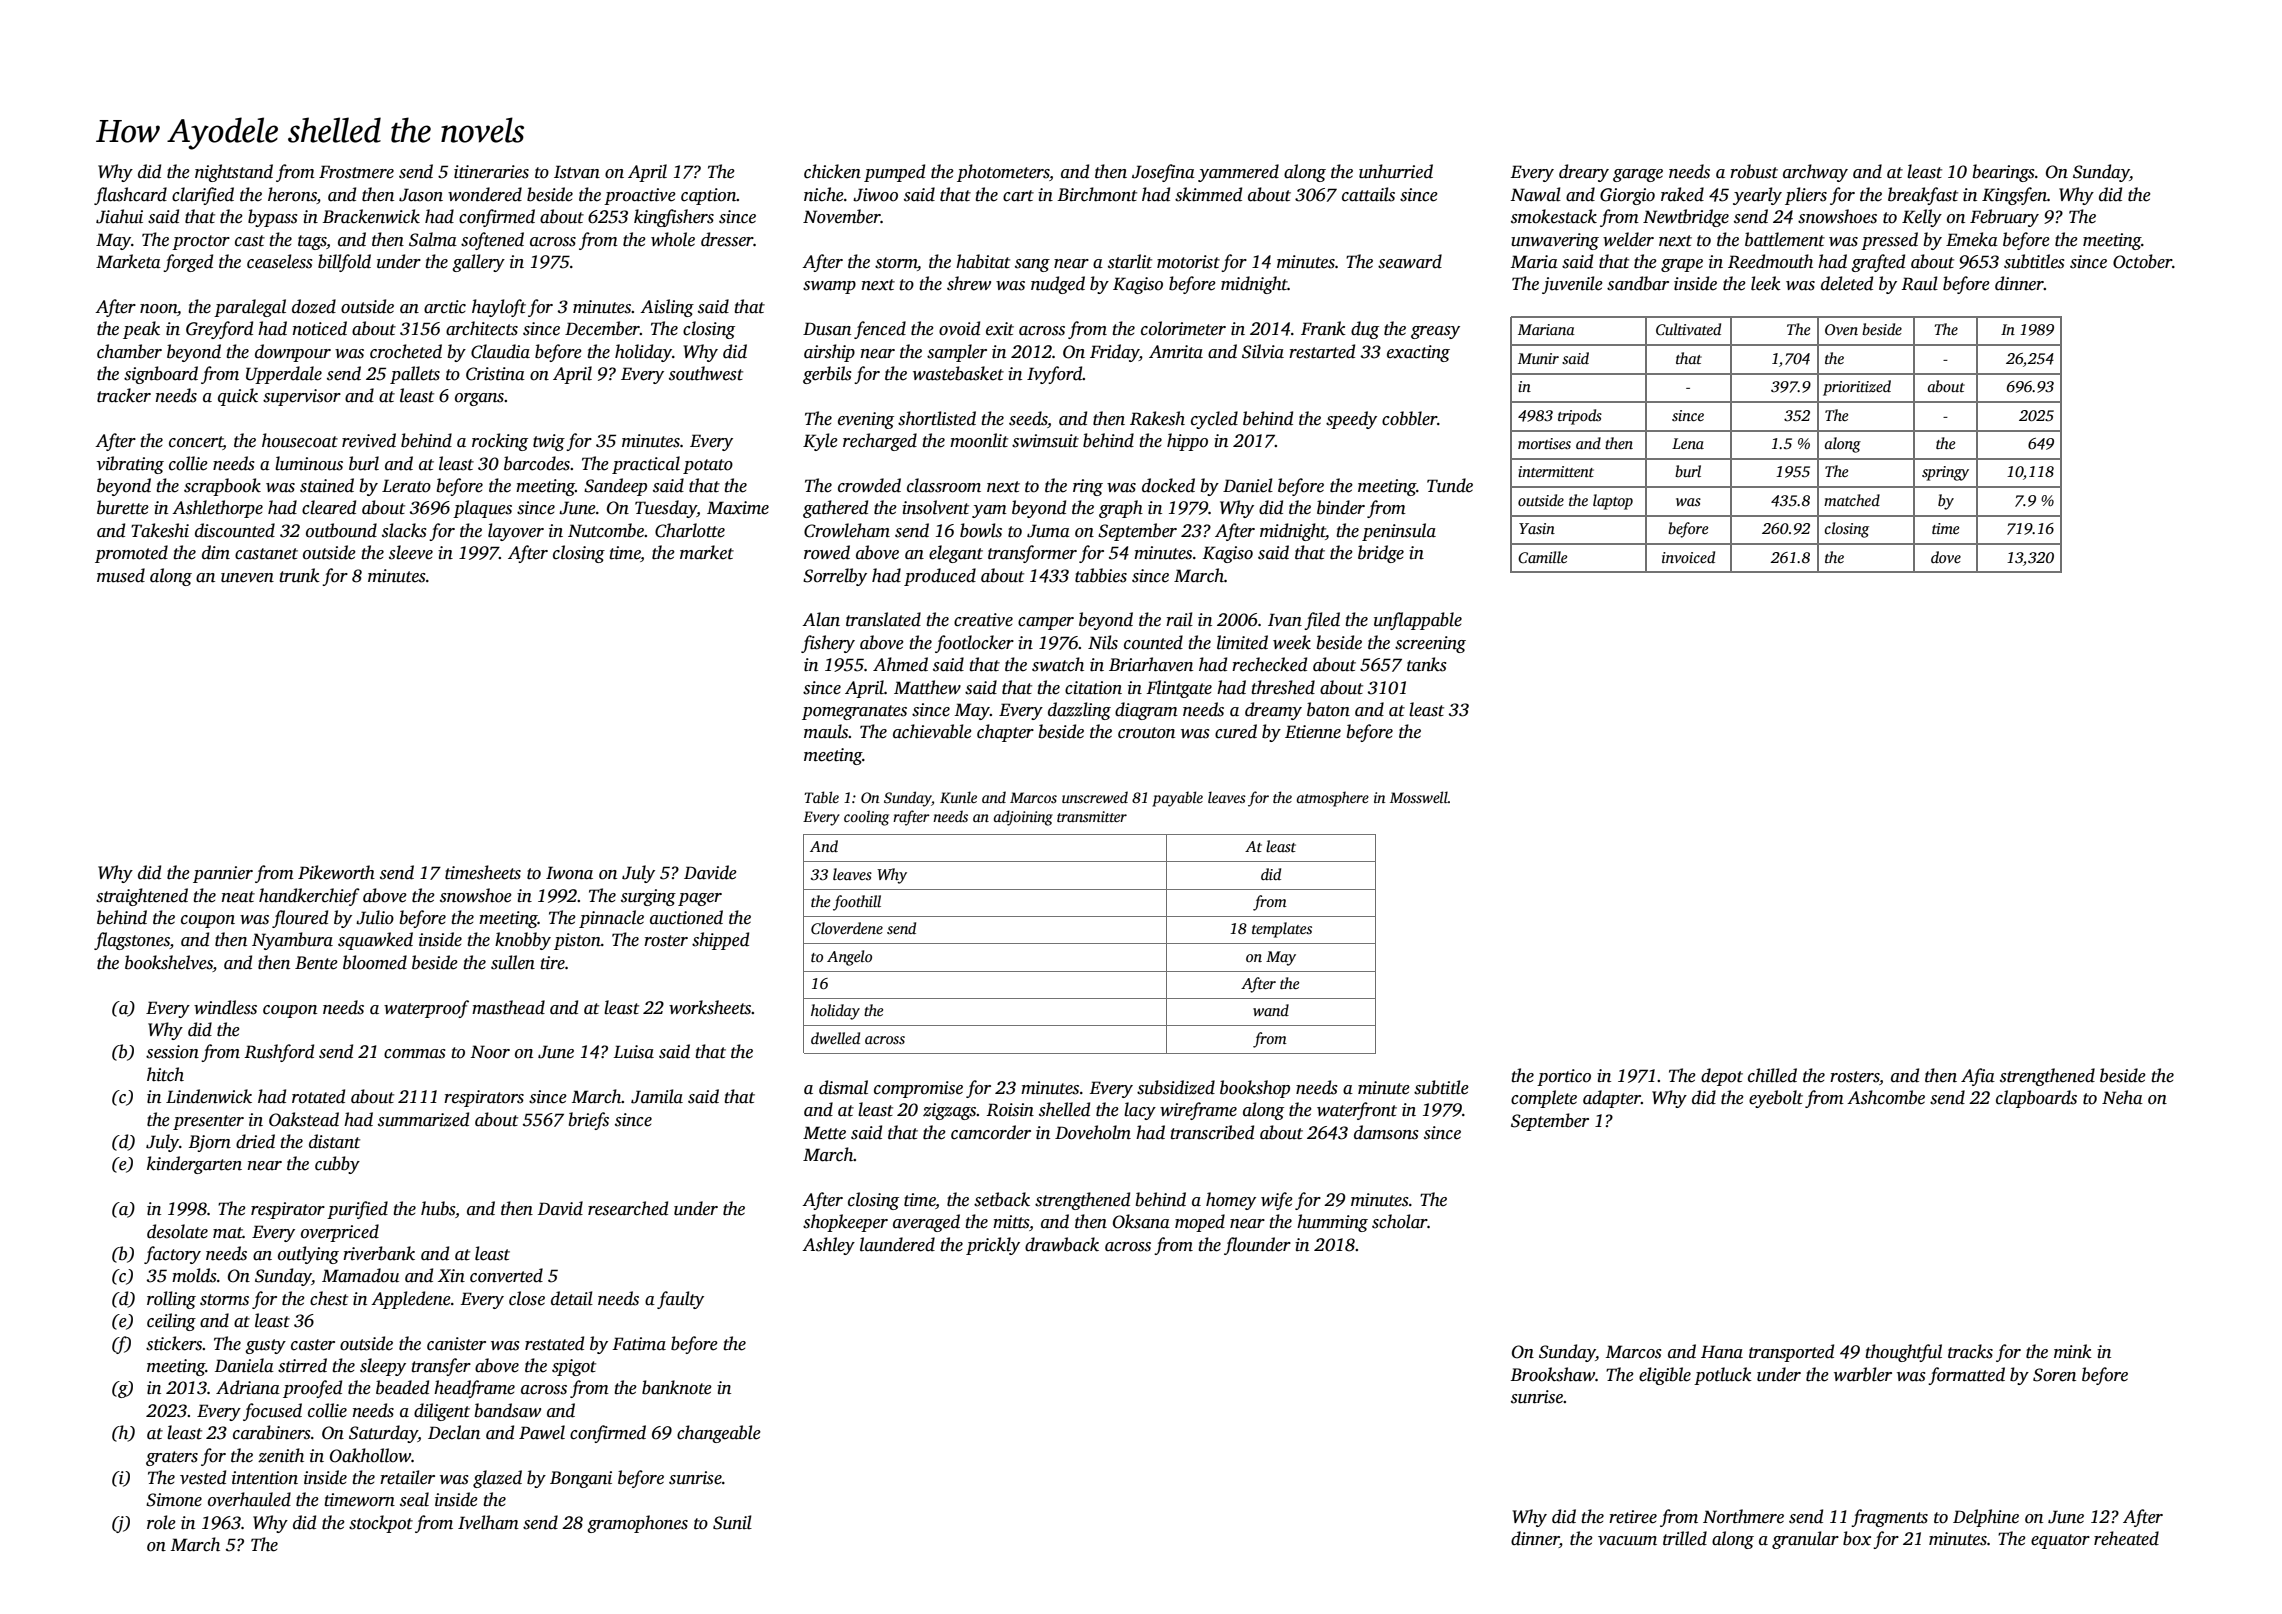 Image resolution: width=2282 pixels, height=1614 pixels. I want to click on colorimeter, so click(1183, 328).
